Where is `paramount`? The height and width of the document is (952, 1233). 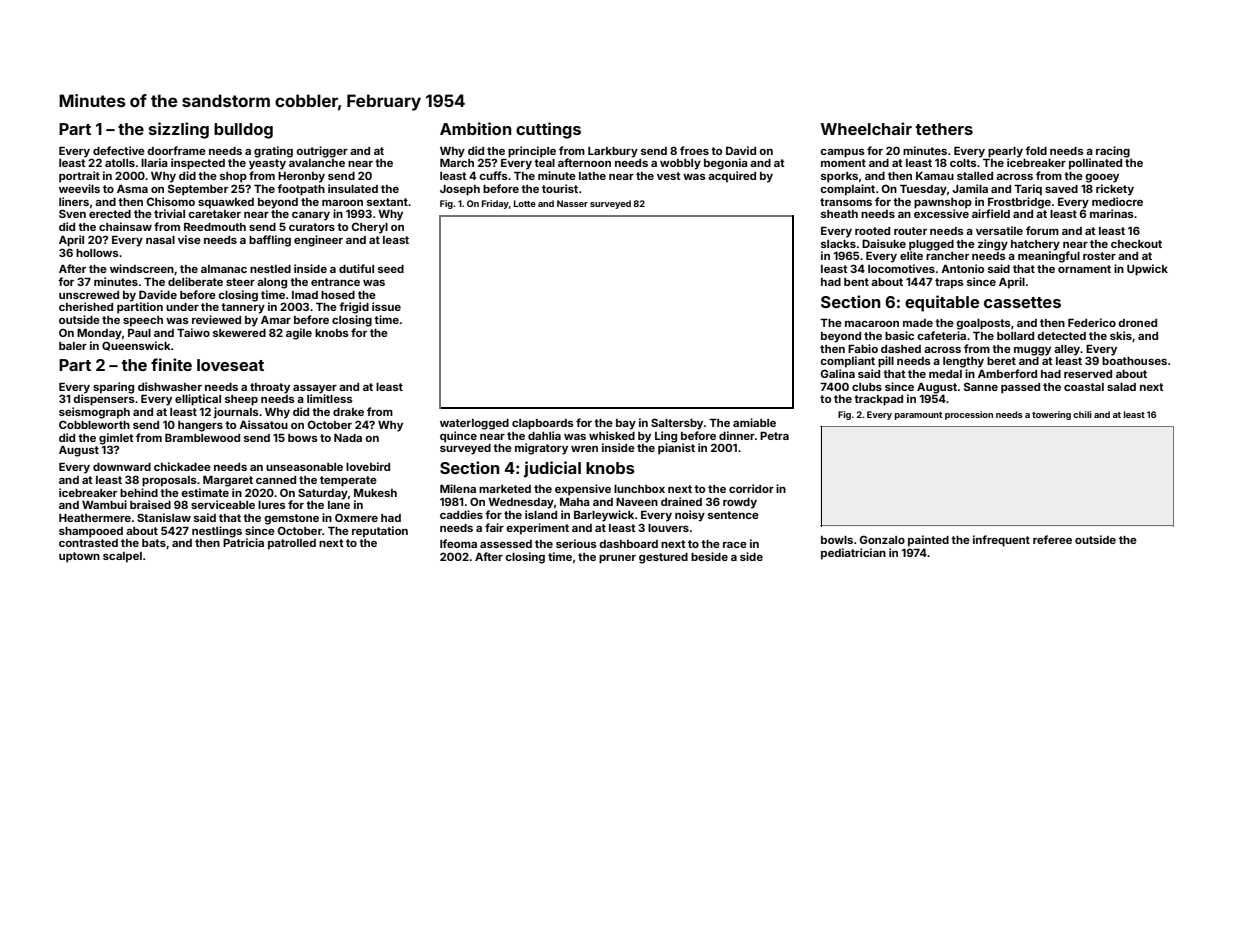 paramount is located at coordinates (918, 416).
